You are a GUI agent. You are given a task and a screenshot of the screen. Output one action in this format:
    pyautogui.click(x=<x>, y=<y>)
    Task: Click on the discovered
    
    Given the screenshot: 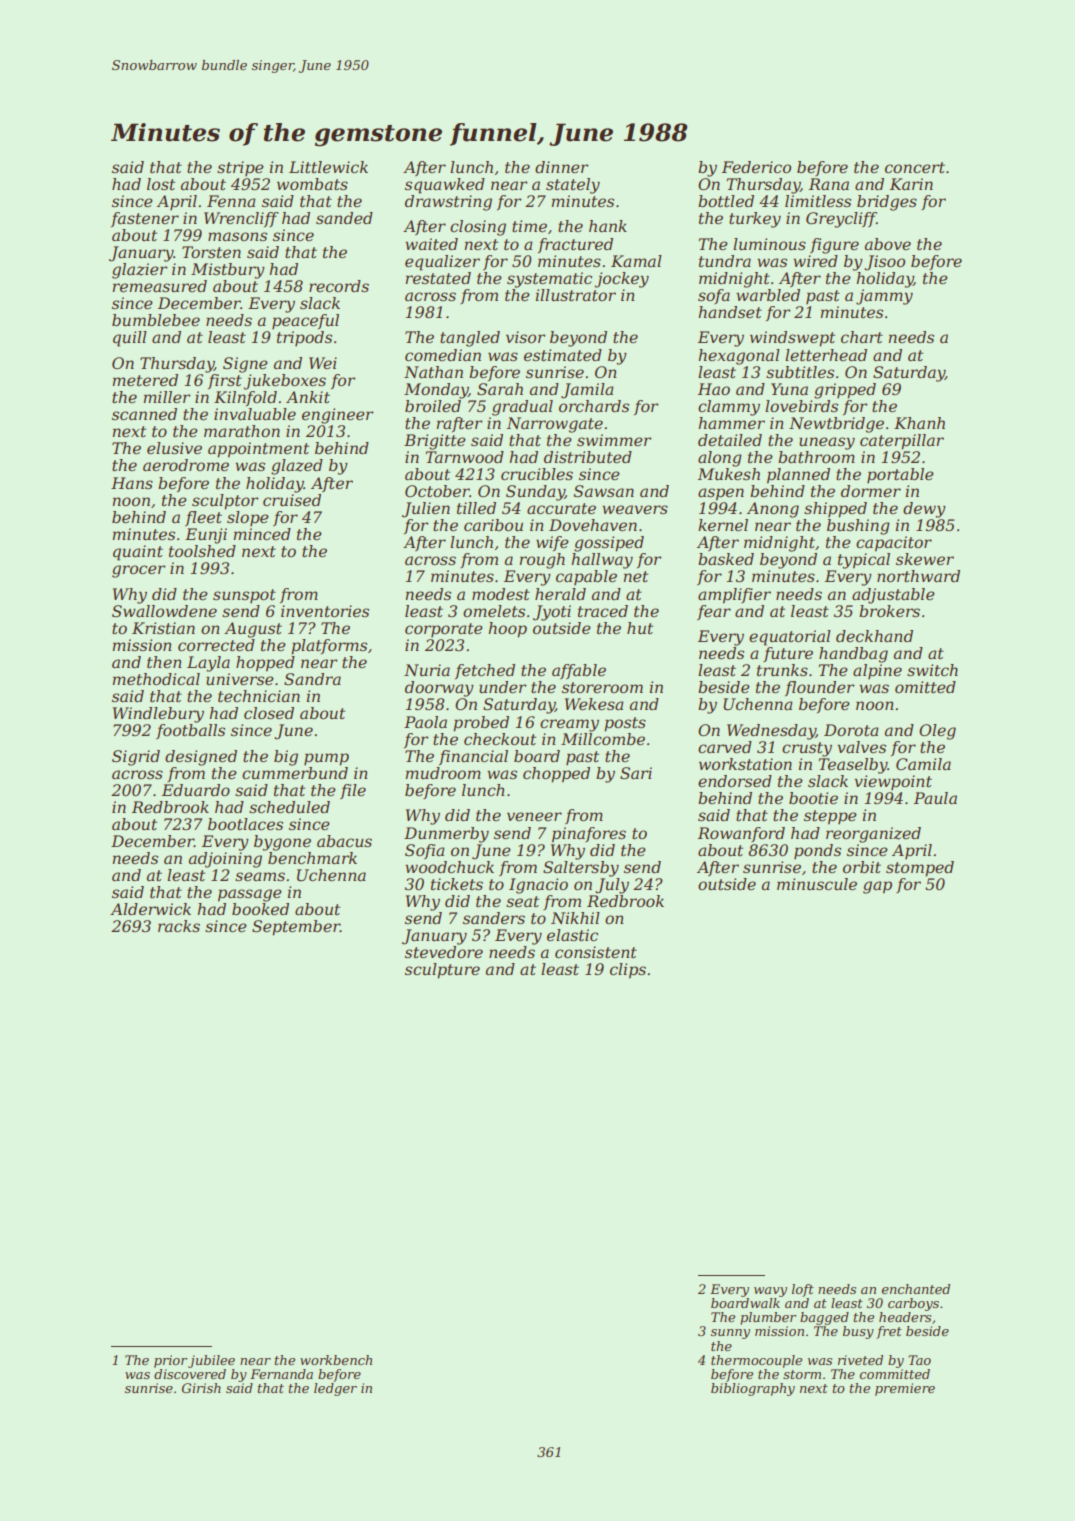 What is the action you would take?
    pyautogui.click(x=190, y=1374)
